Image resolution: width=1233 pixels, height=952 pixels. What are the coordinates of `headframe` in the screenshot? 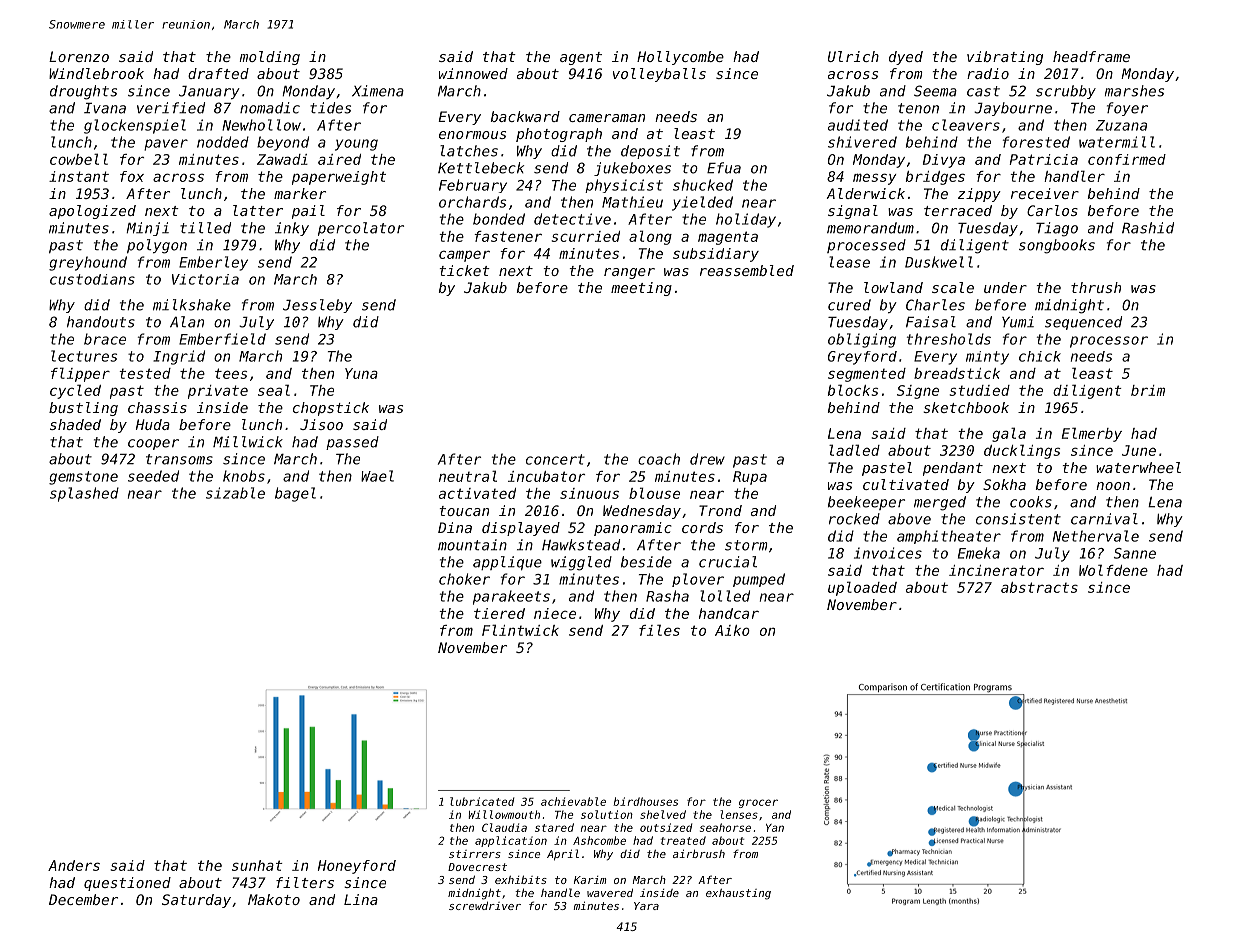 It's located at (1091, 56).
